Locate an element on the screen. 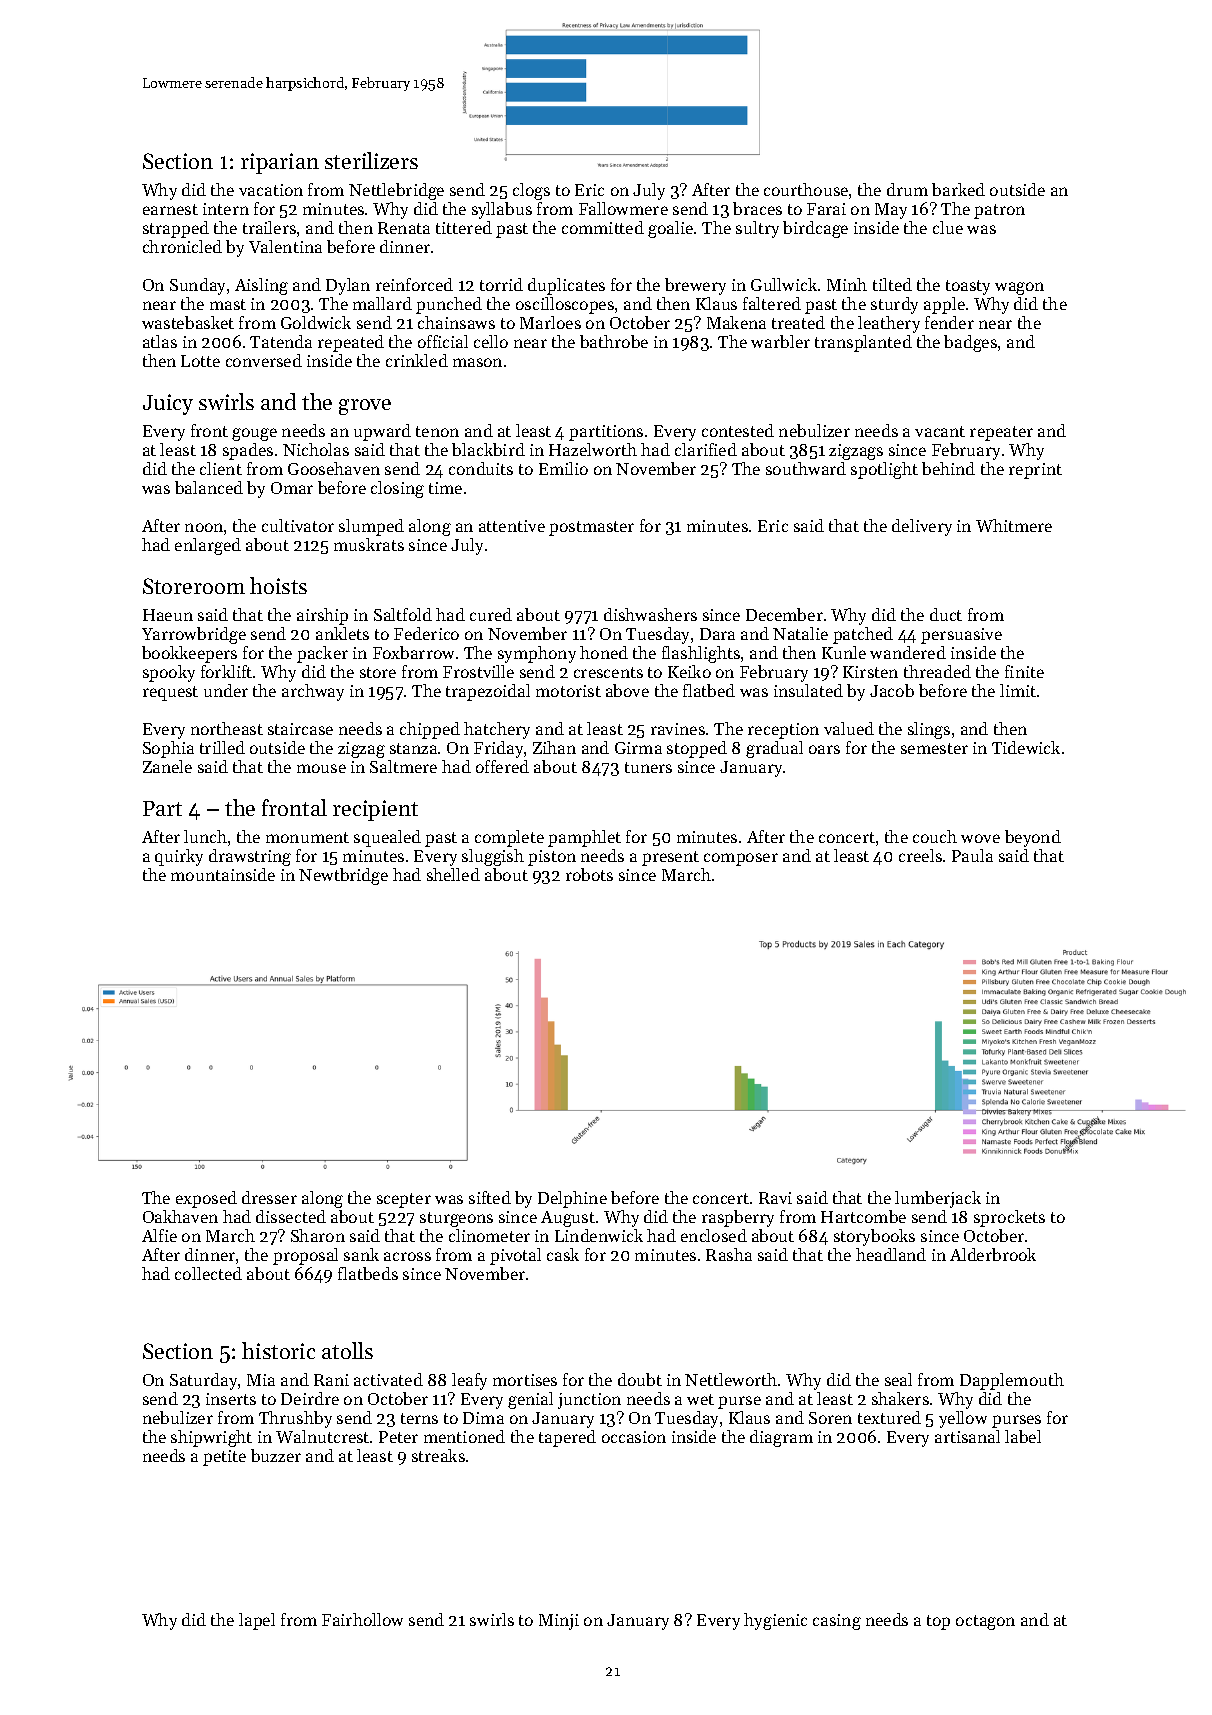 The image size is (1212, 1715). riparian is located at coordinates (280, 163).
